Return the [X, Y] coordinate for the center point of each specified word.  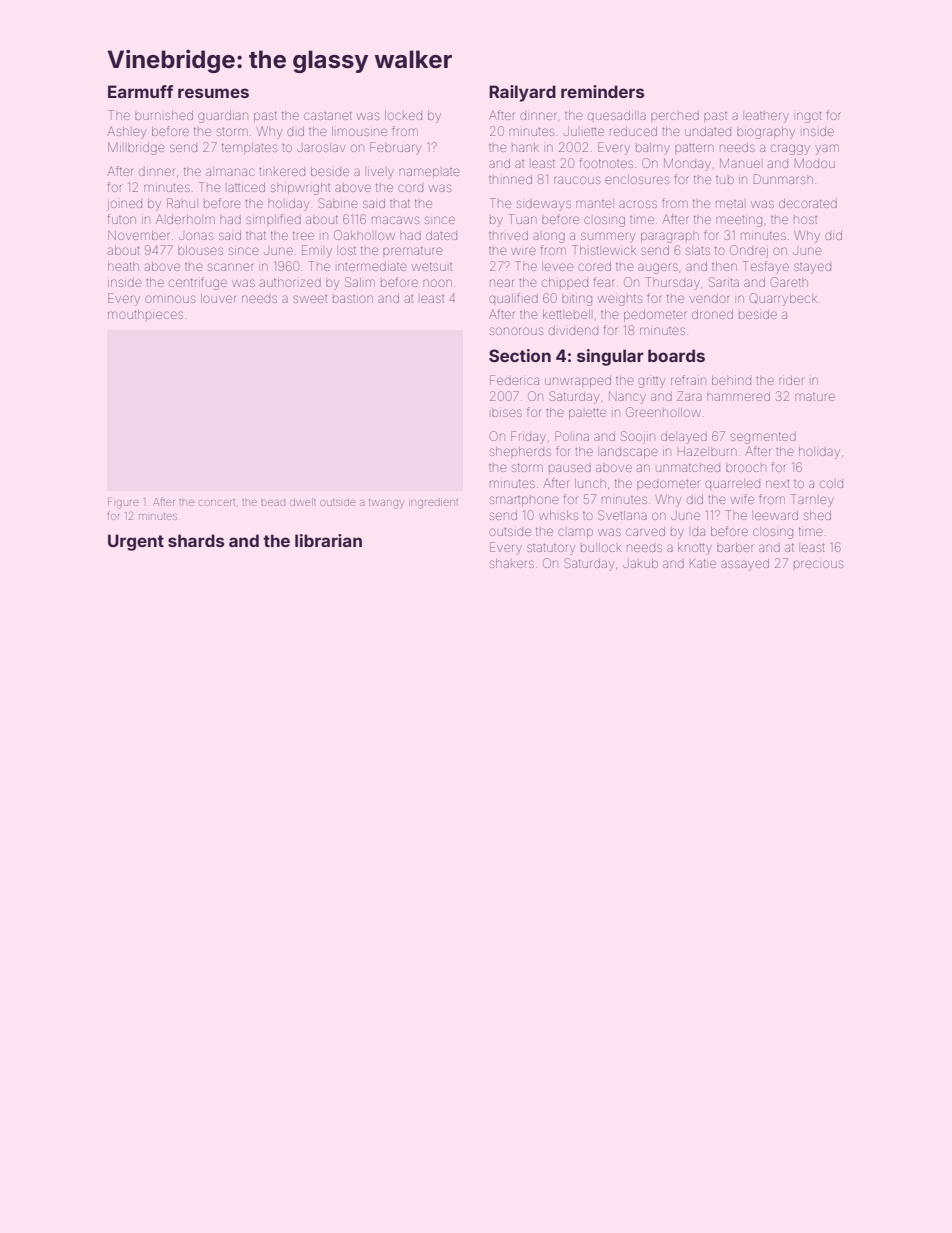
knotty [695, 549]
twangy [386, 504]
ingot [809, 117]
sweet [310, 299]
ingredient [433, 504]
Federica [514, 380]
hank [525, 147]
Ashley [126, 132]
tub [725, 180]
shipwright [300, 189]
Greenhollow [663, 412]
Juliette [584, 131]
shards [196, 540]
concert [217, 502]
